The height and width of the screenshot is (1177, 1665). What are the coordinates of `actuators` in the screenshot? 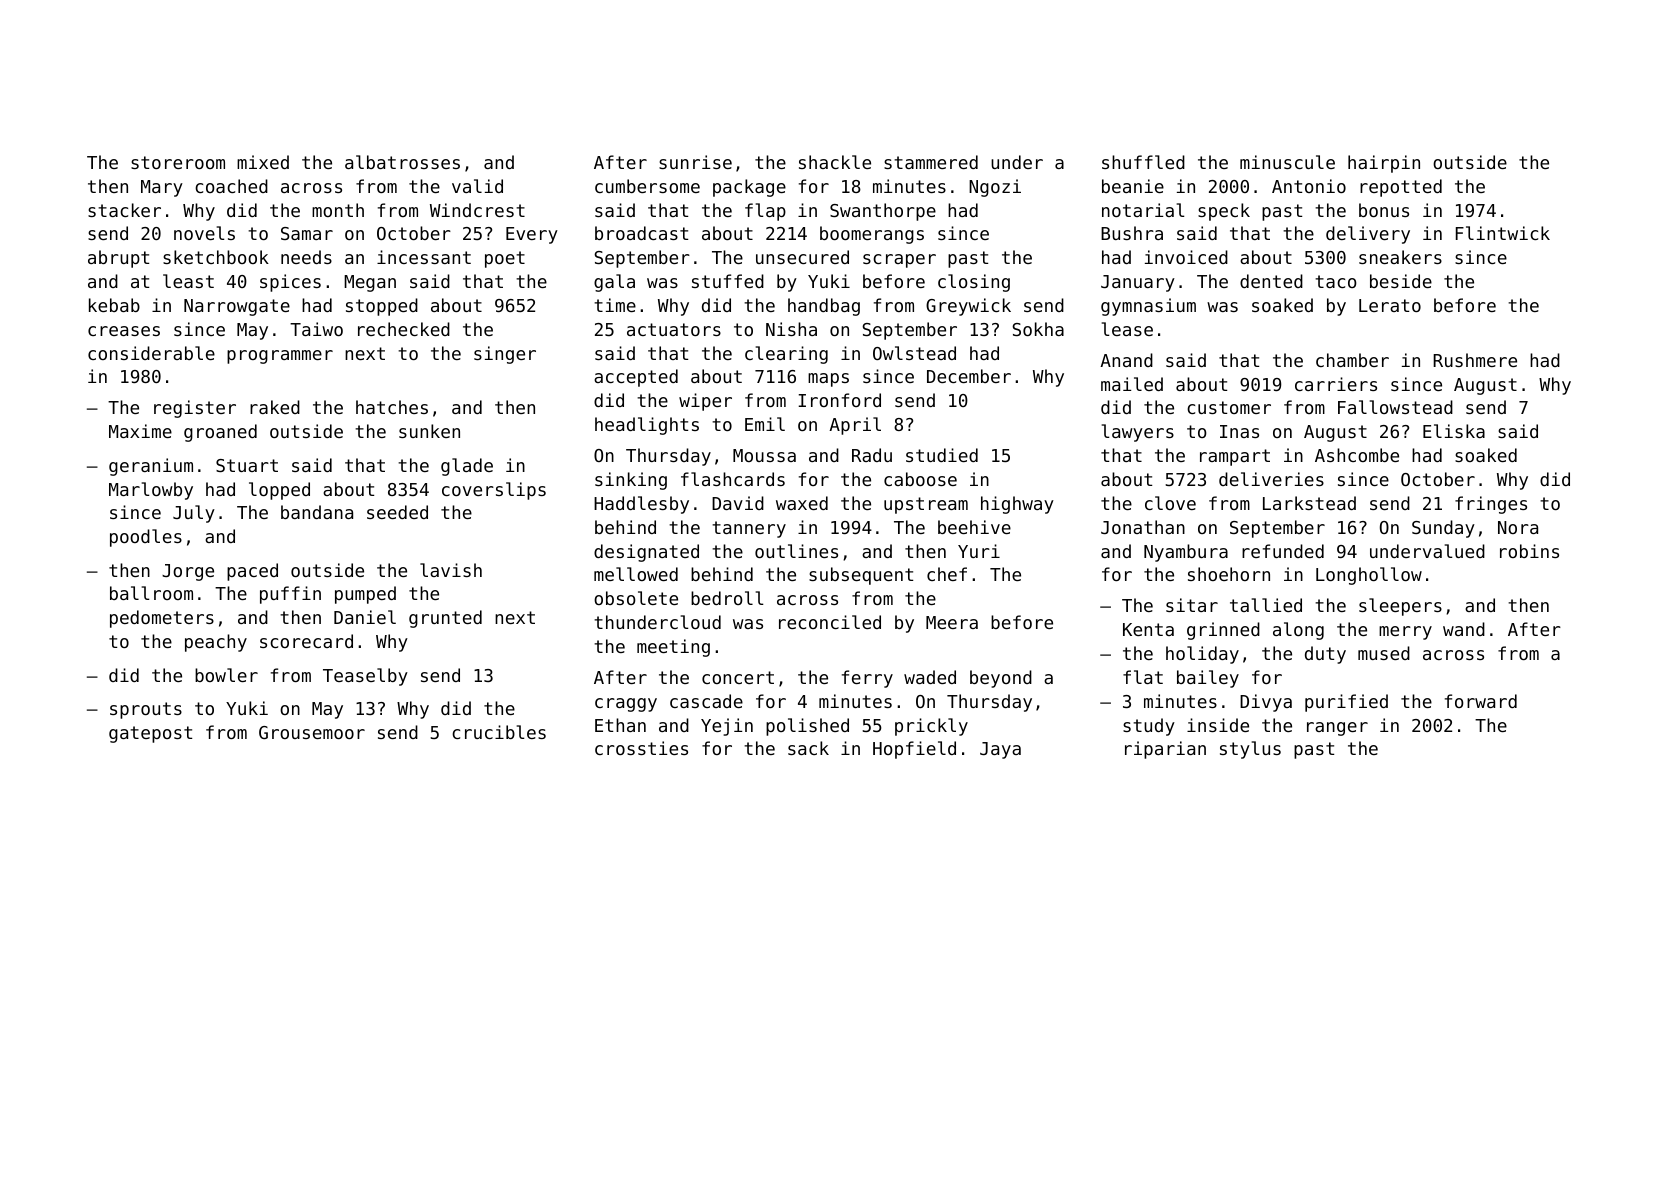 It's located at (674, 329).
